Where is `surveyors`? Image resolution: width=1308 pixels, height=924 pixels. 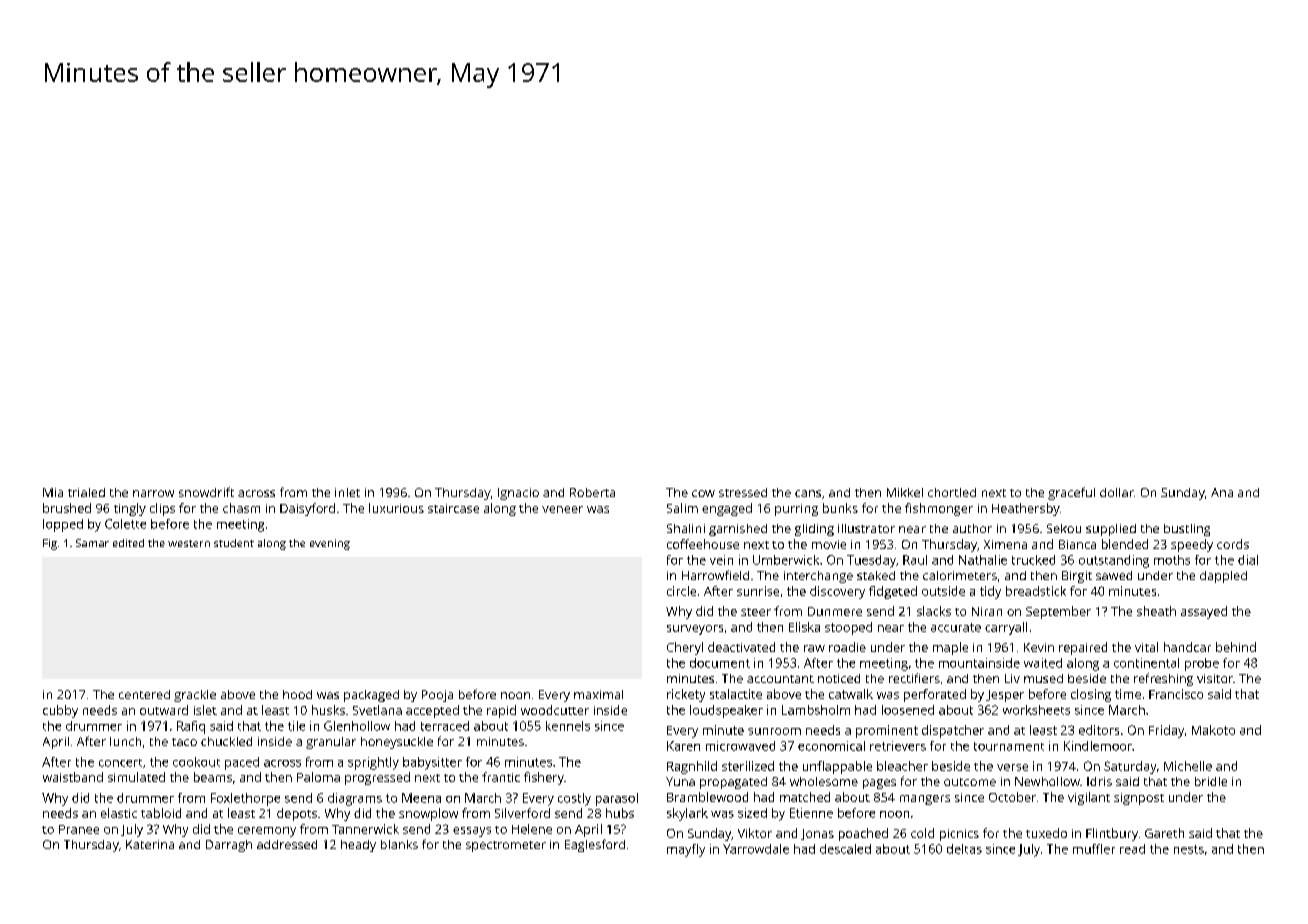
surveyors is located at coordinates (695, 630).
